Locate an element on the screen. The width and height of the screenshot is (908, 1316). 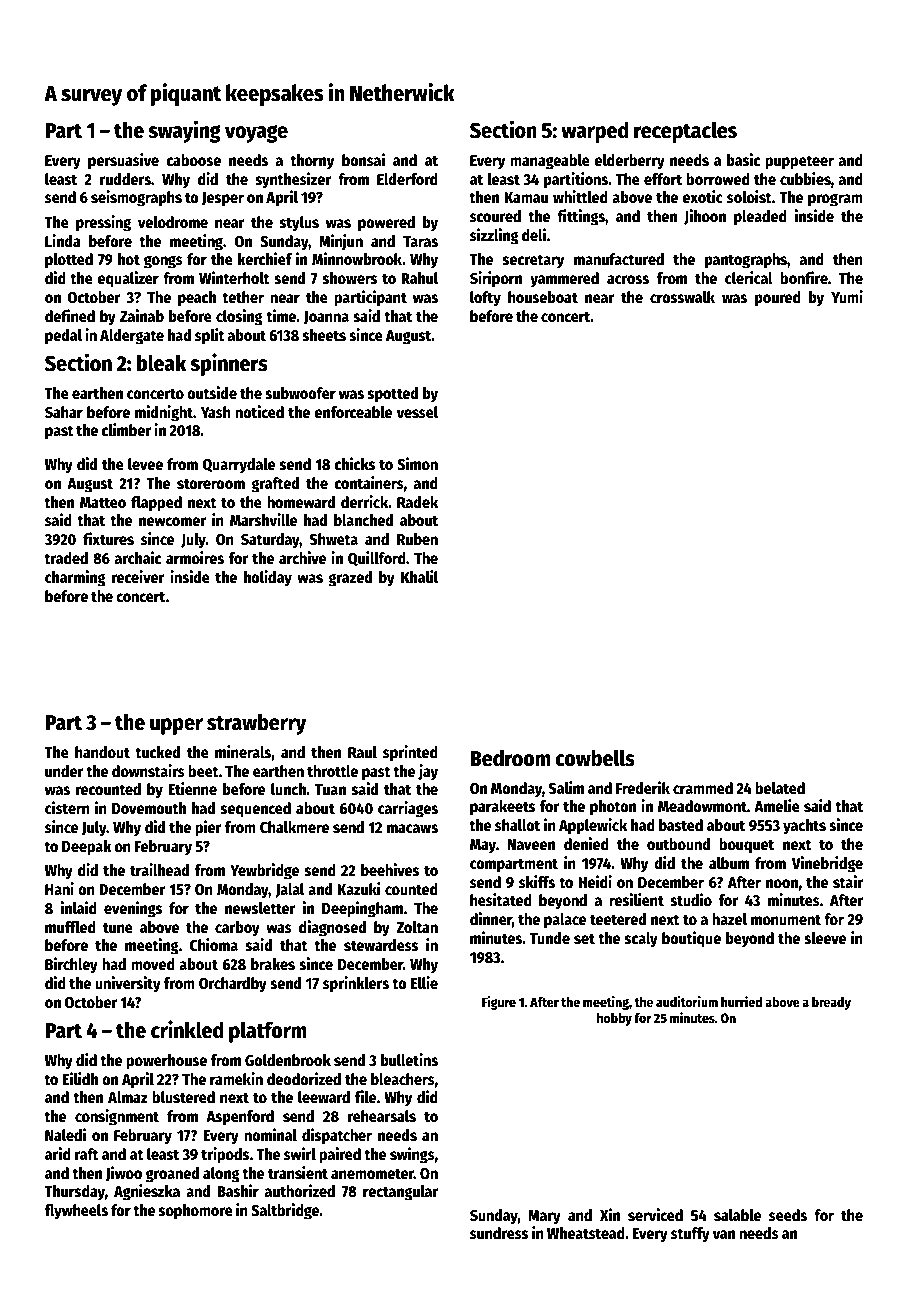
enforceable is located at coordinates (353, 412).
